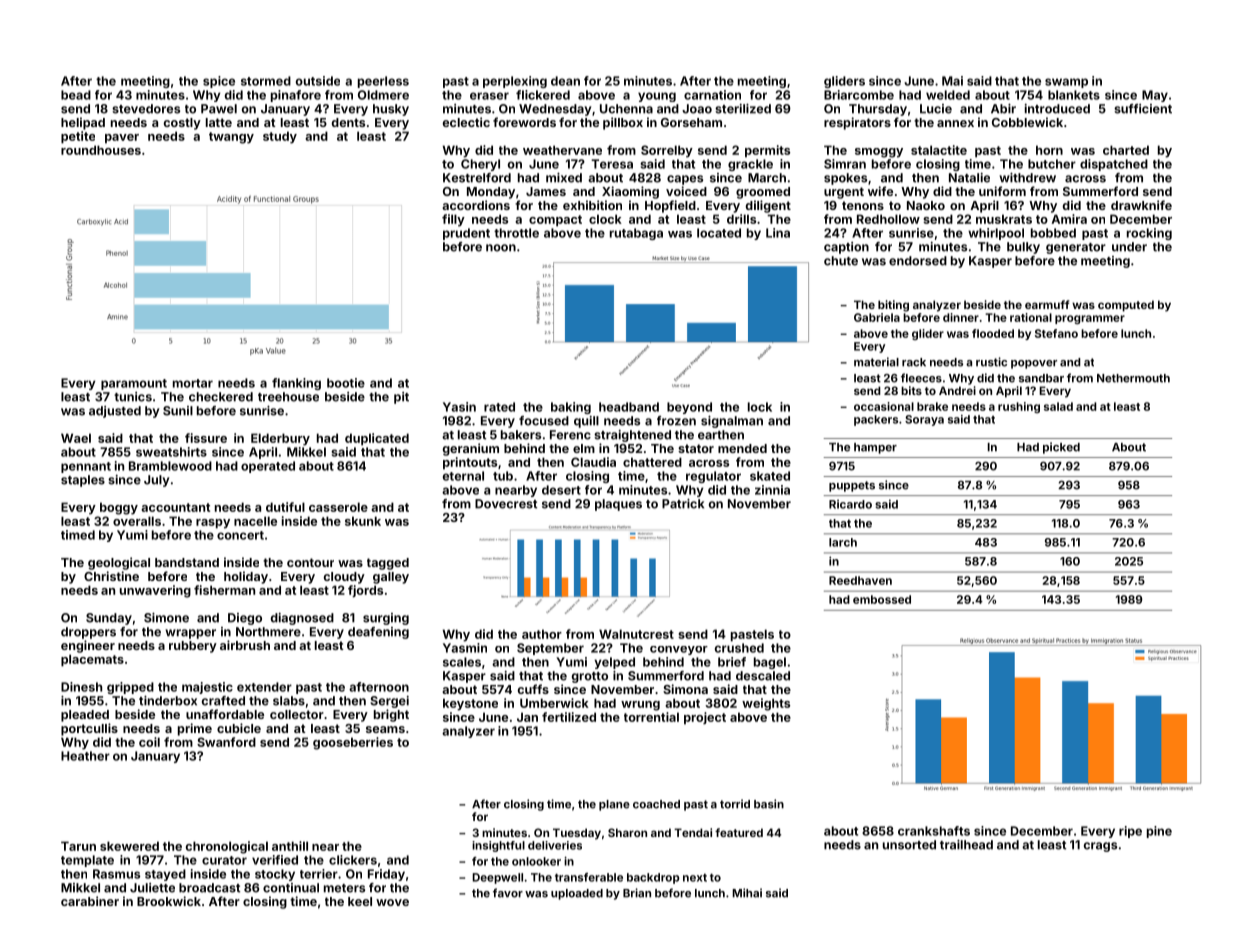 The image size is (1233, 952). Describe the element at coordinates (524, 122) in the screenshot. I see `forewords` at that location.
